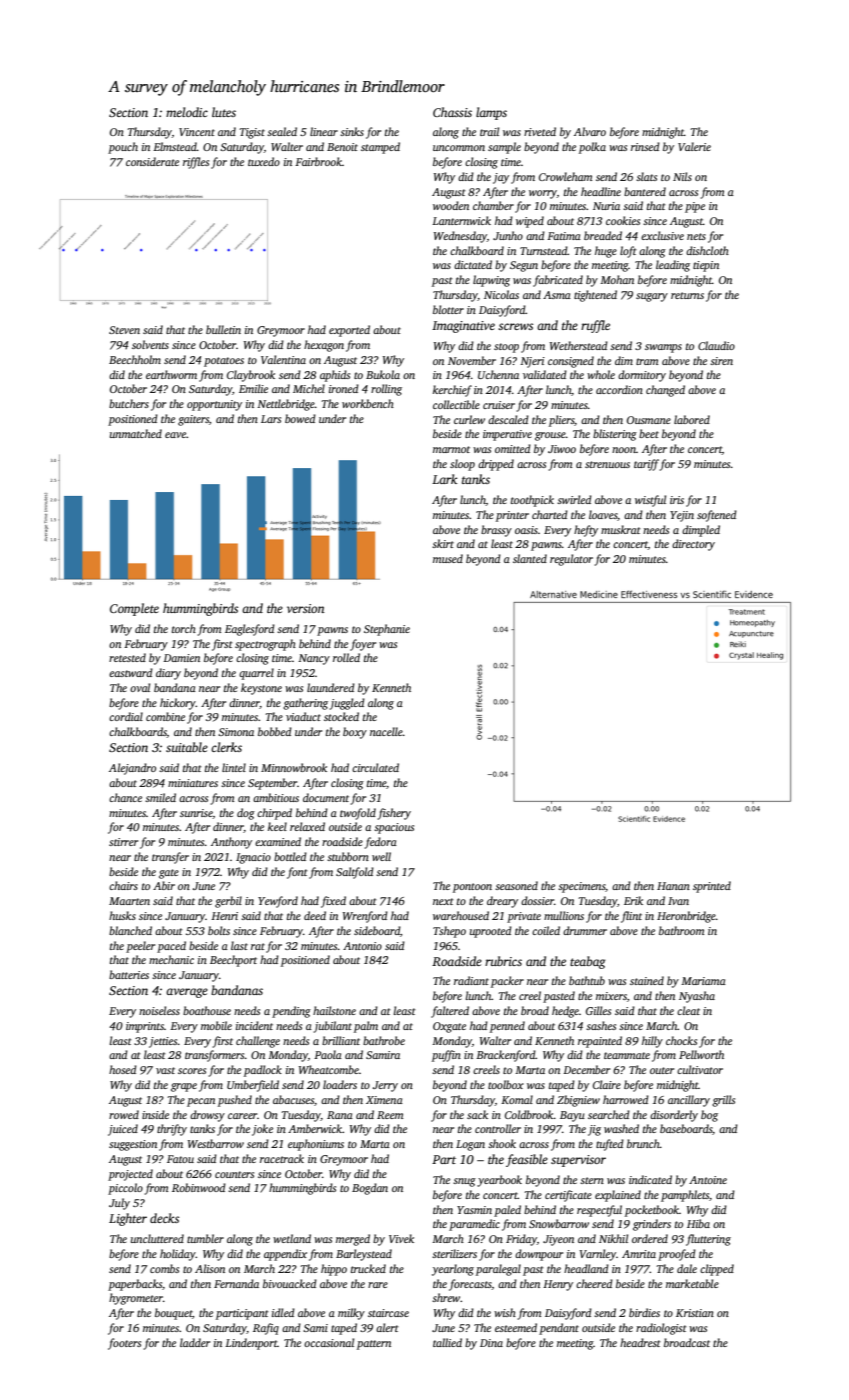 The width and height of the screenshot is (849, 1400). I want to click on Hanan, so click(673, 886).
